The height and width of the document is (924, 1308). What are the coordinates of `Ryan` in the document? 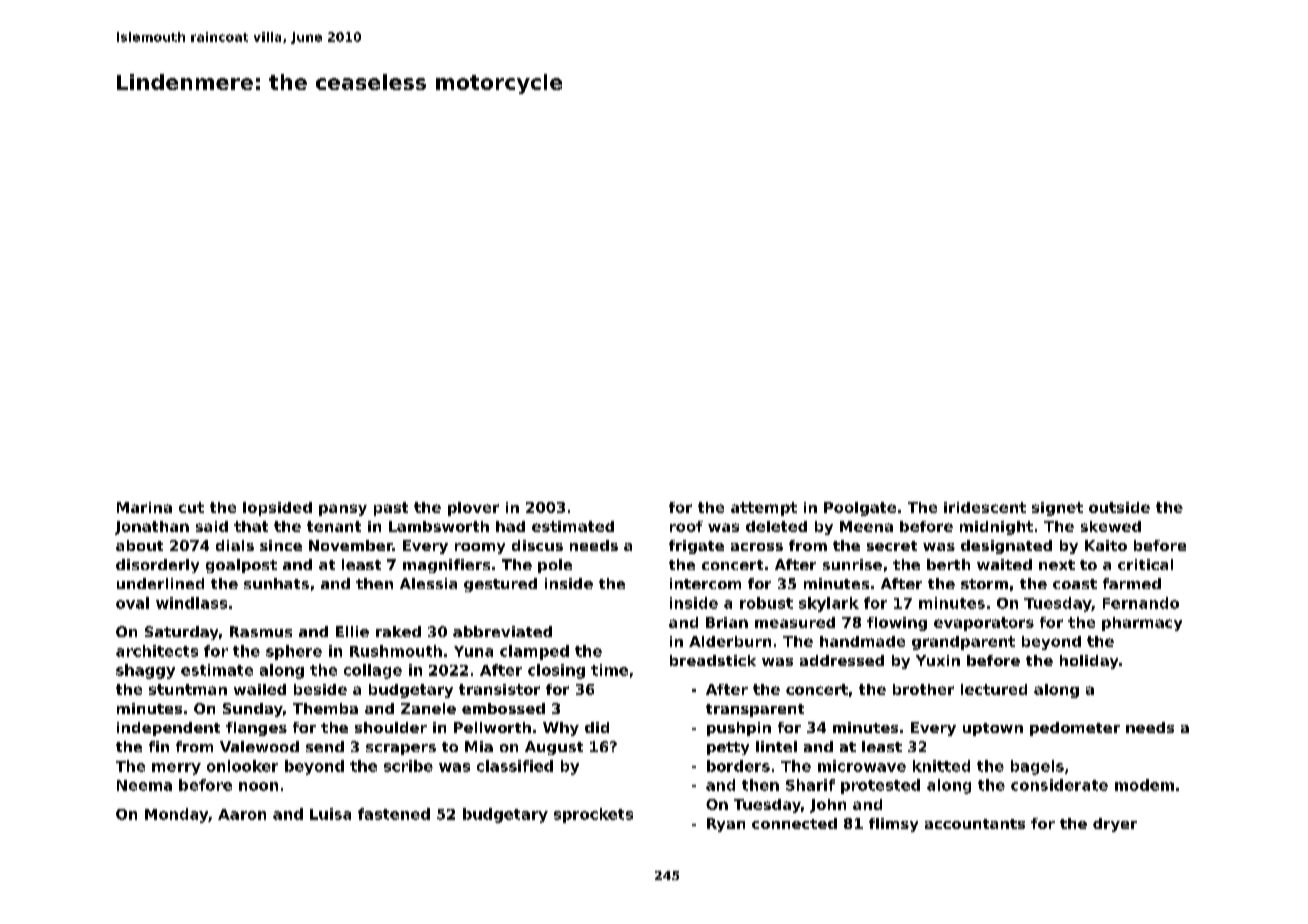 It's located at (726, 825).
